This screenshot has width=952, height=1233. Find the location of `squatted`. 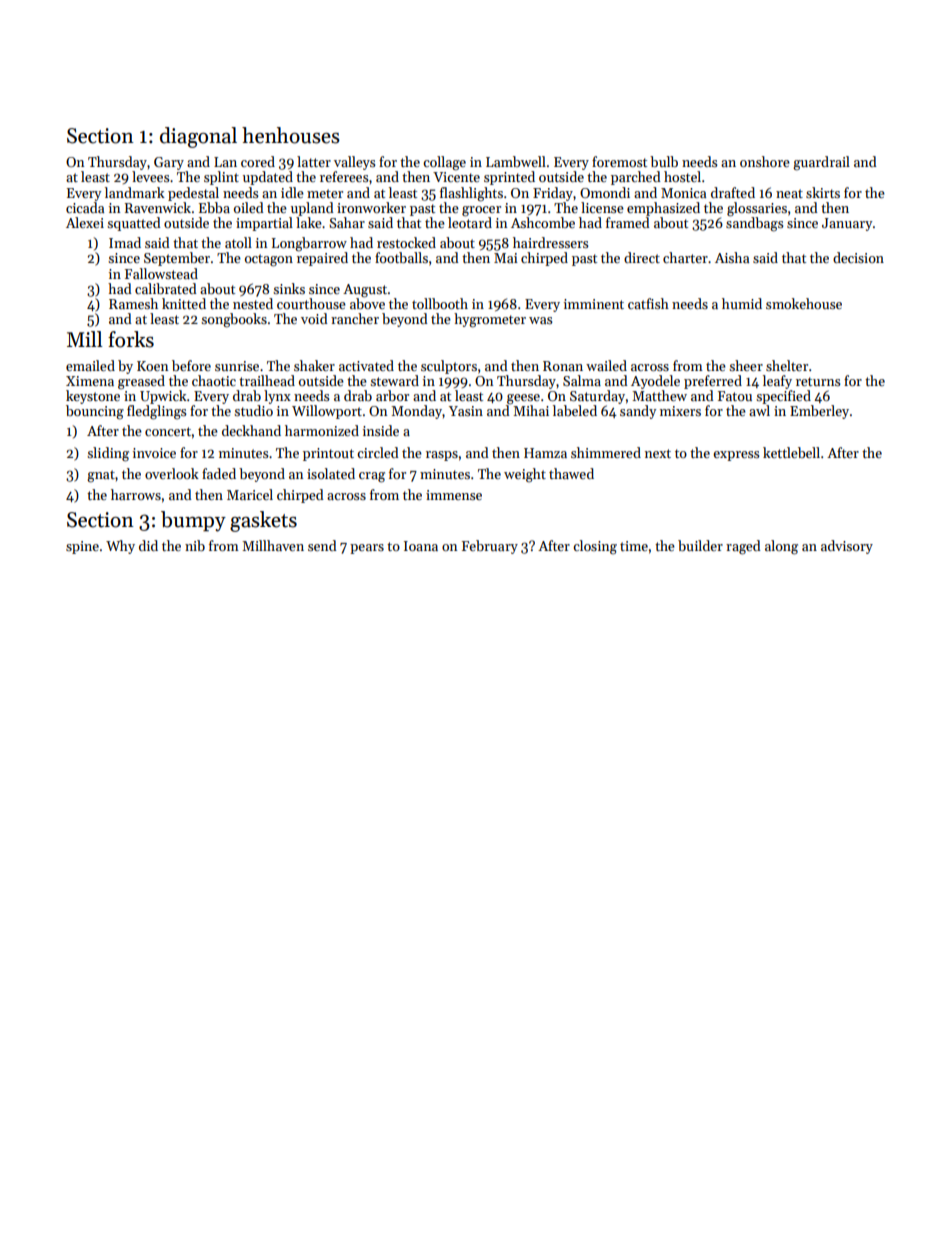

squatted is located at coordinates (134, 224).
